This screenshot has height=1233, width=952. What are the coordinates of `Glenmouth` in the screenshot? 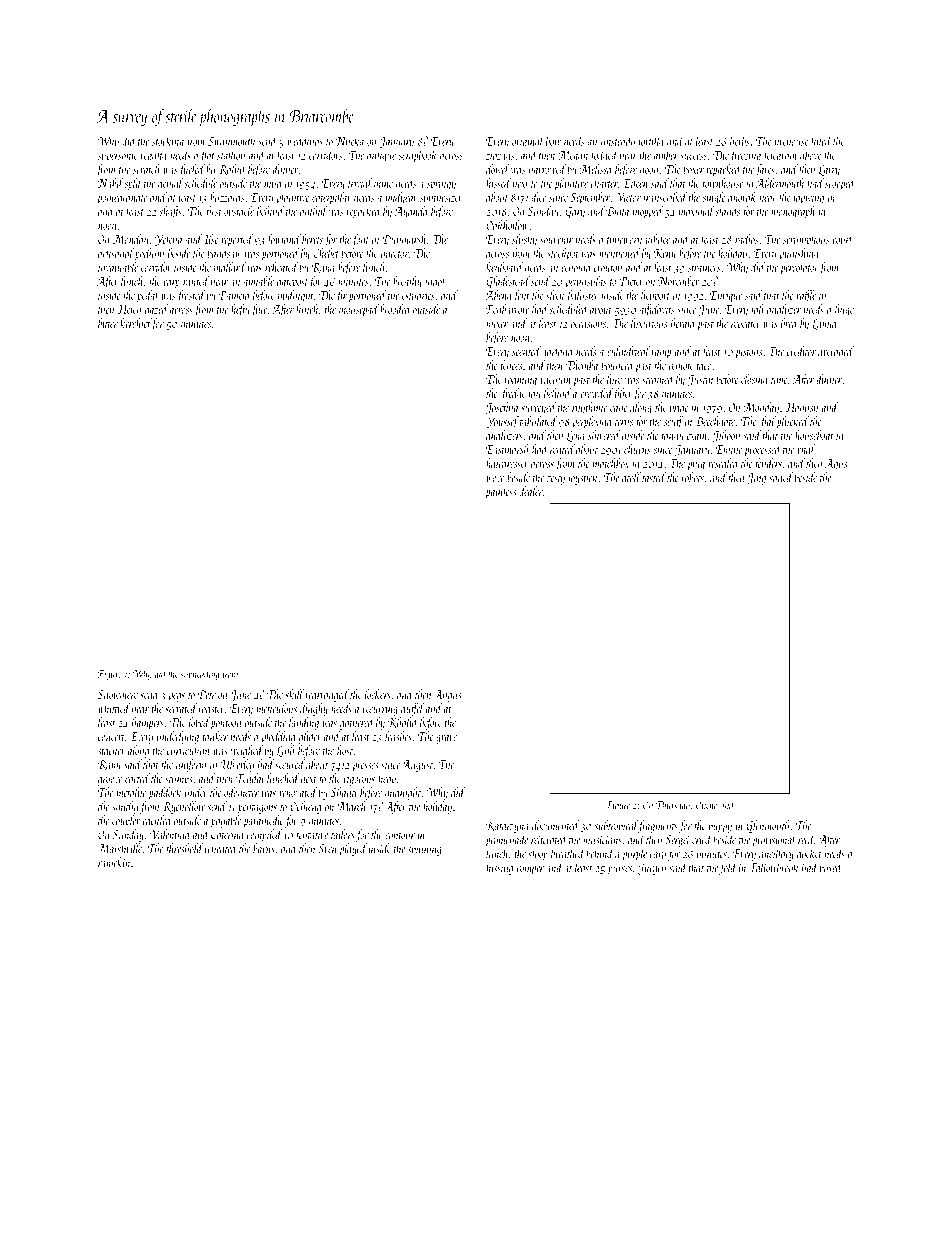 It's located at (767, 826).
